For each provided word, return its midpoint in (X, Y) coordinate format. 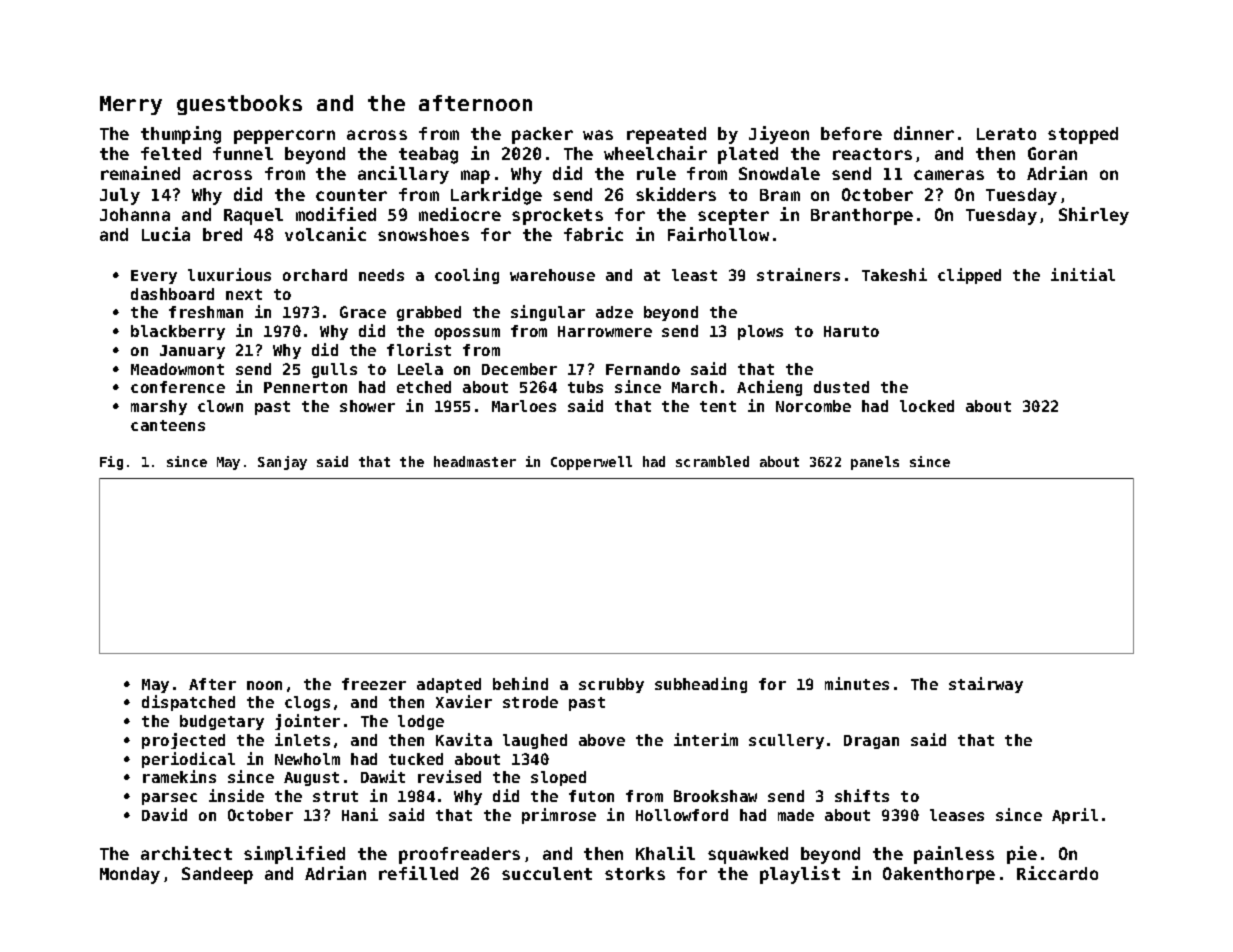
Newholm (307, 759)
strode (530, 702)
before (851, 133)
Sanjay (282, 463)
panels (875, 463)
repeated (666, 135)
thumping (181, 135)
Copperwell (591, 463)
